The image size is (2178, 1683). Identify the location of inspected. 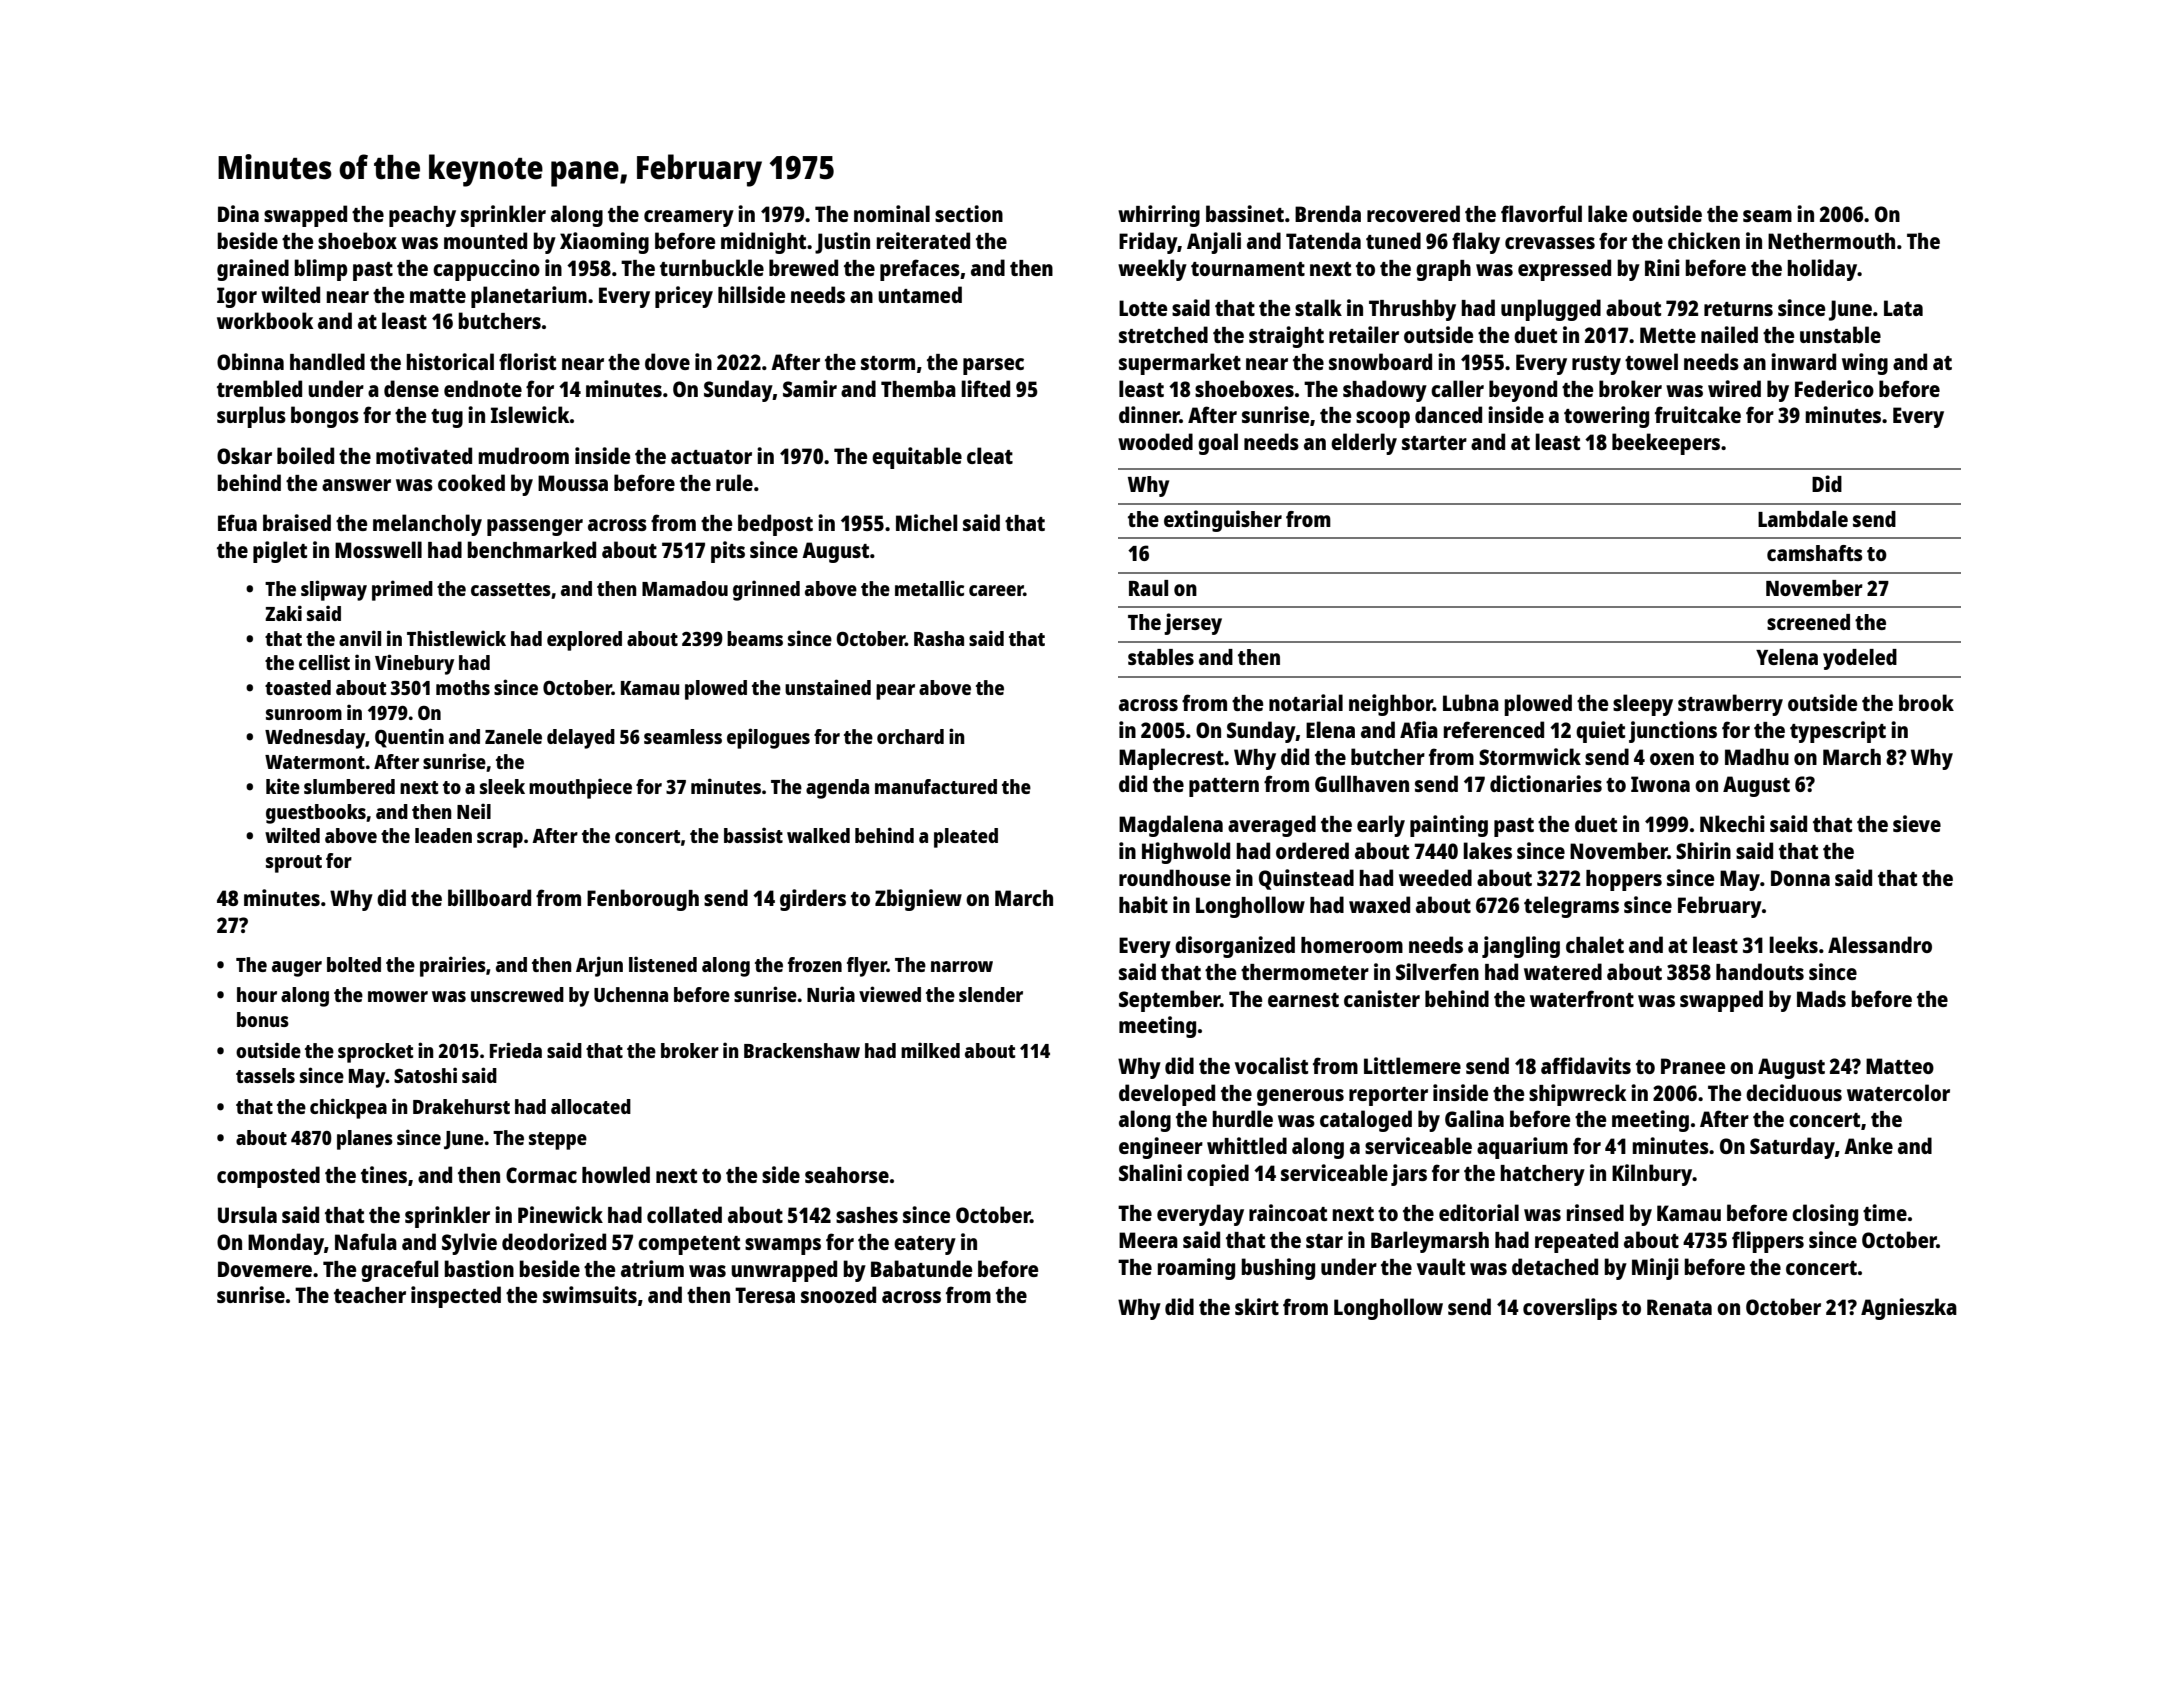
(456, 1297).
